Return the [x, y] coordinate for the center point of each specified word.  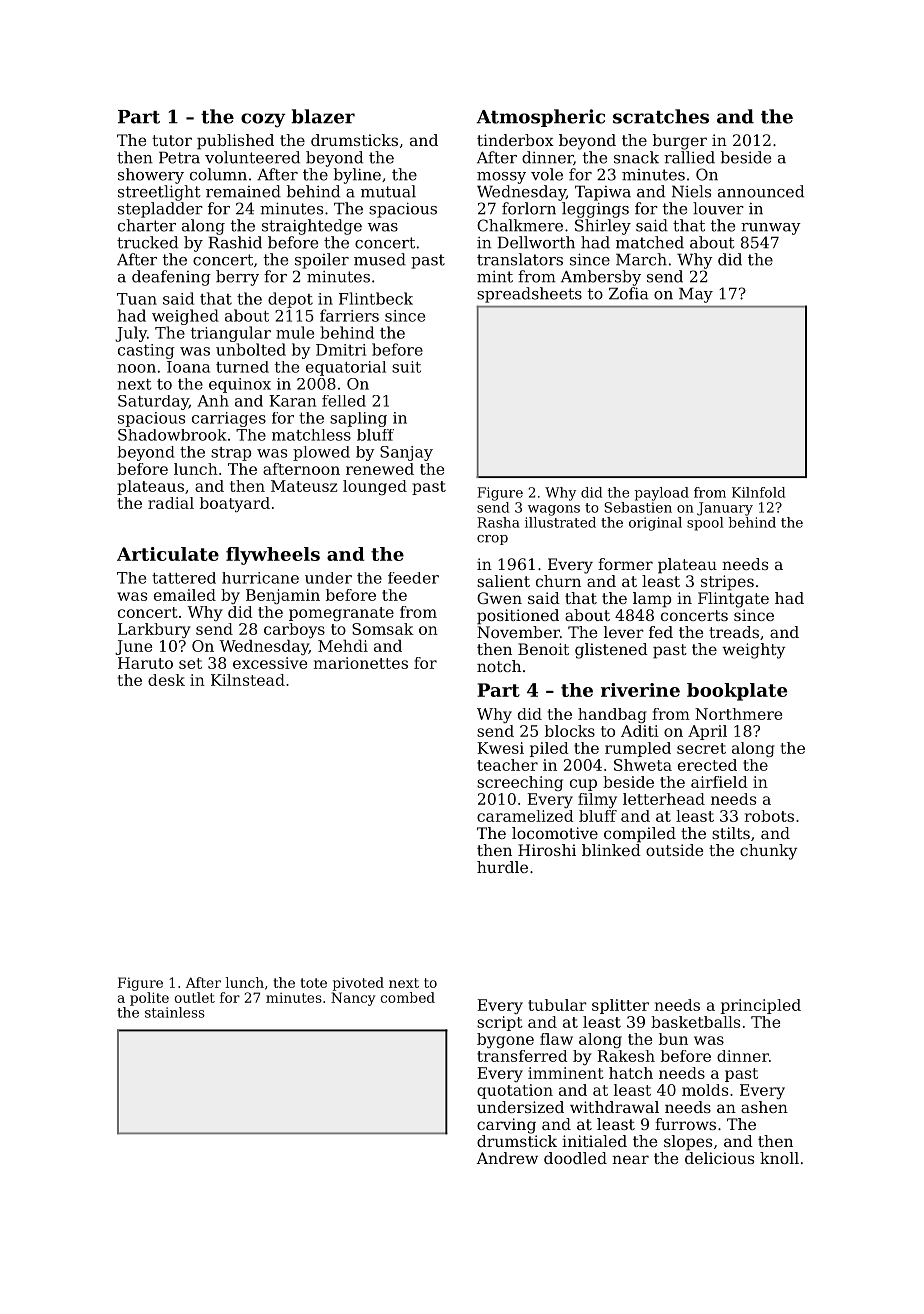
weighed [185, 317]
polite [149, 999]
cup [583, 785]
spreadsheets [529, 295]
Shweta [643, 765]
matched [650, 242]
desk [166, 680]
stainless [175, 1012]
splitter [620, 1006]
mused [380, 259]
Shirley [603, 227]
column [218, 174]
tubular [557, 1005]
